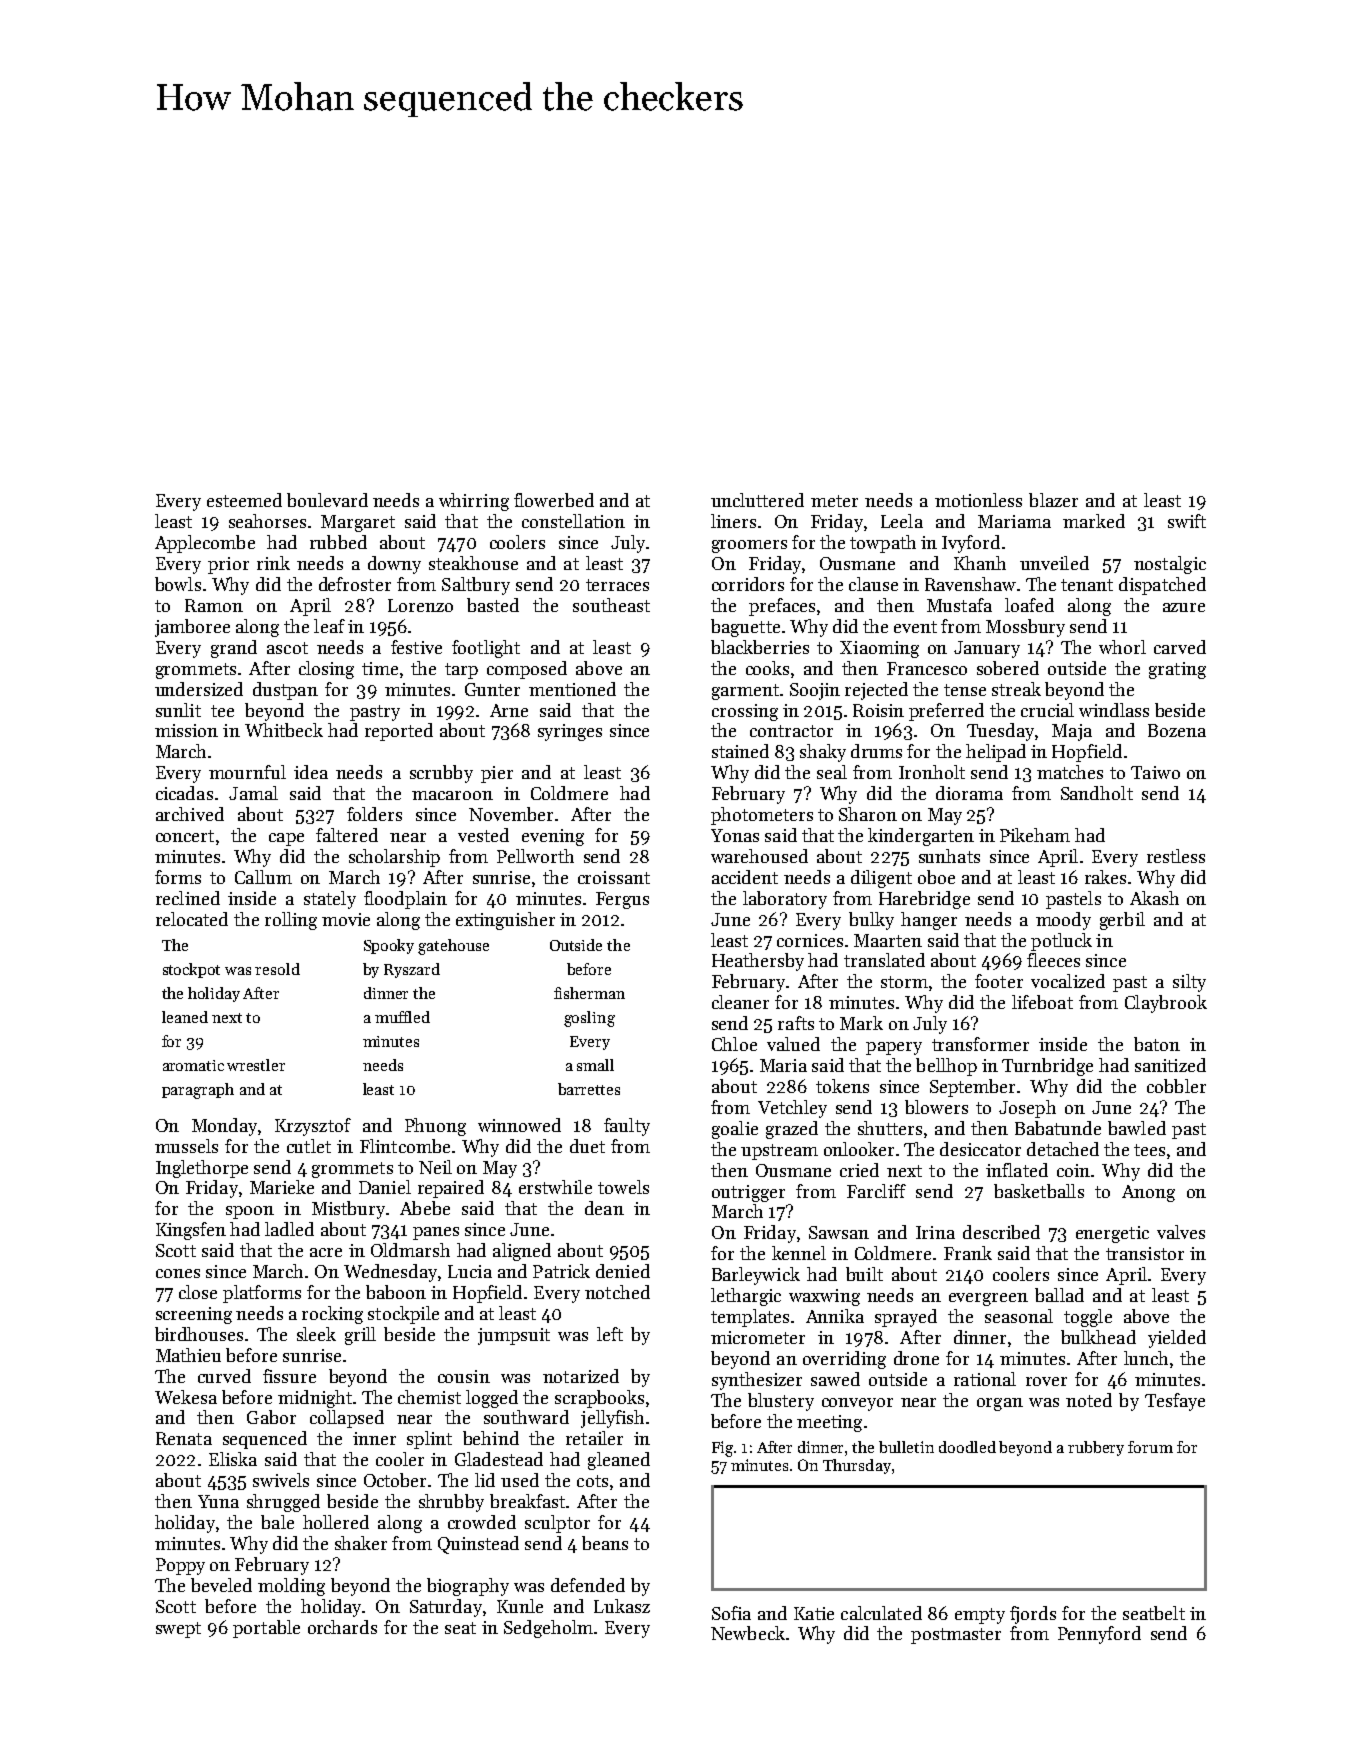 This screenshot has height=1761, width=1361. I want to click on esteemed, so click(244, 500).
